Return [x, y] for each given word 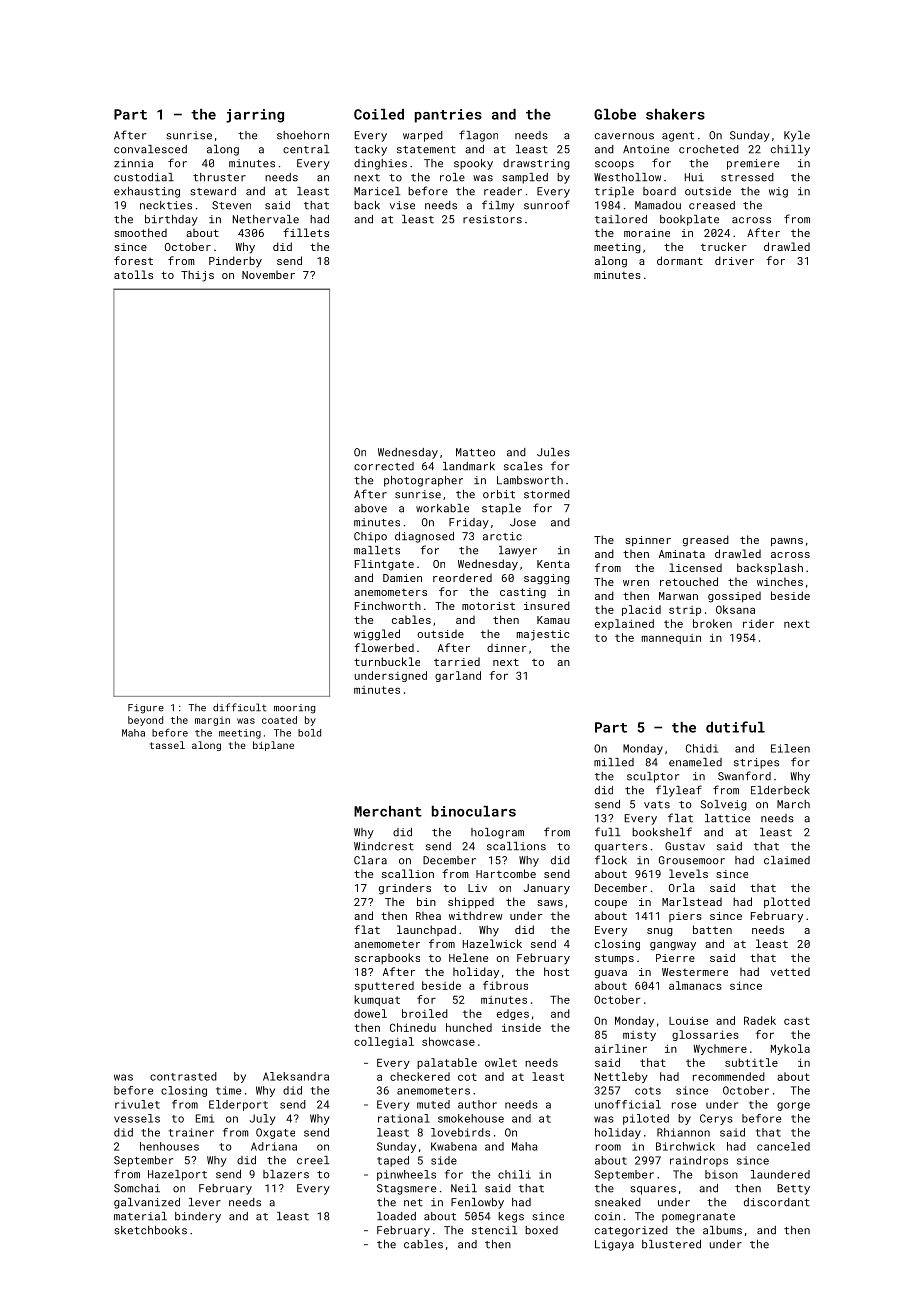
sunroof [547, 205]
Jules [553, 452]
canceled [783, 1146]
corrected [384, 466]
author [477, 1104]
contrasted [183, 1076]
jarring [255, 116]
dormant [680, 260]
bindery [198, 1217]
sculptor [653, 777]
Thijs [197, 276]
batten [712, 929]
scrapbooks [387, 958]
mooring [294, 709]
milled [614, 762]
